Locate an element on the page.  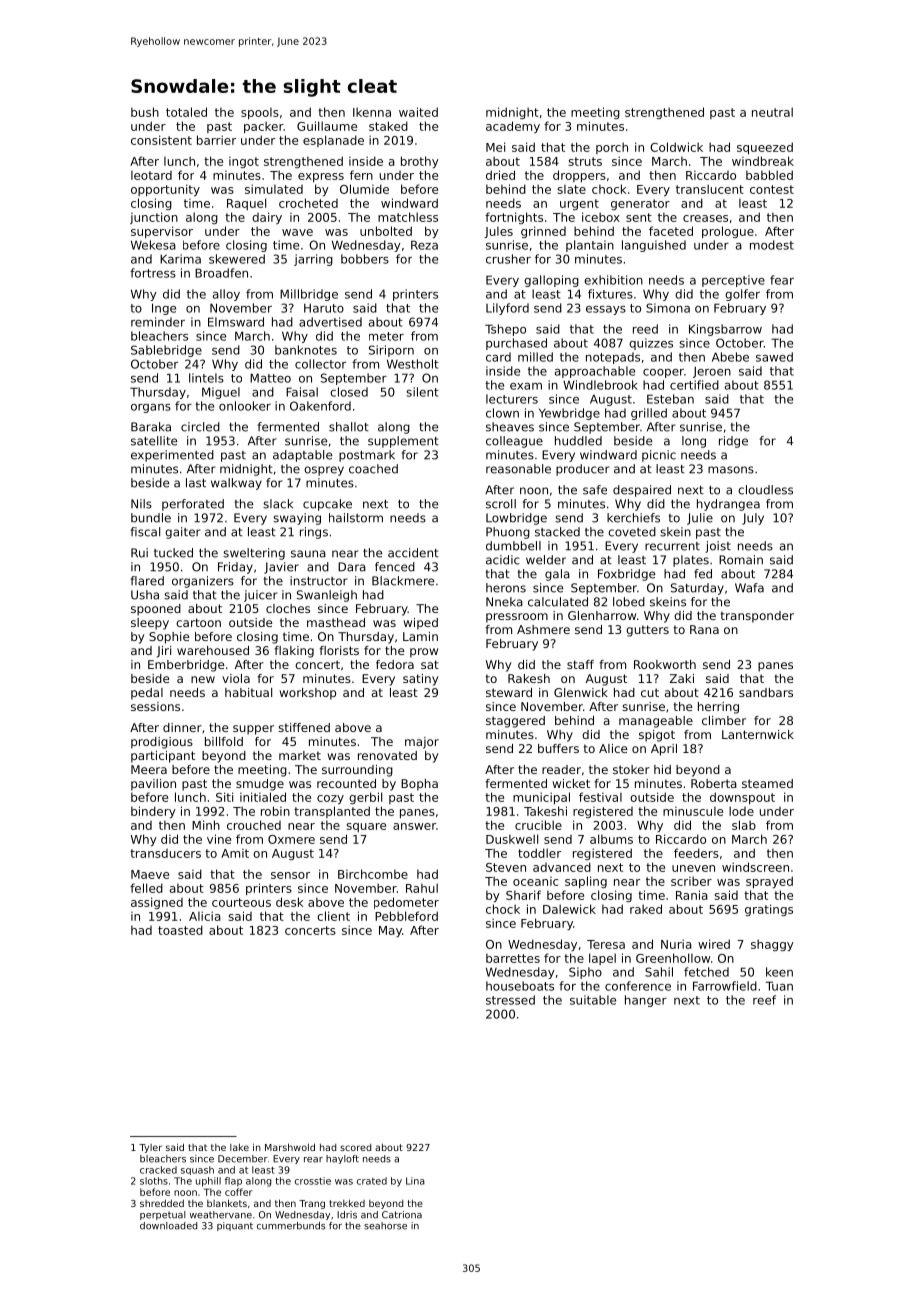
stressed is located at coordinates (510, 1000).
